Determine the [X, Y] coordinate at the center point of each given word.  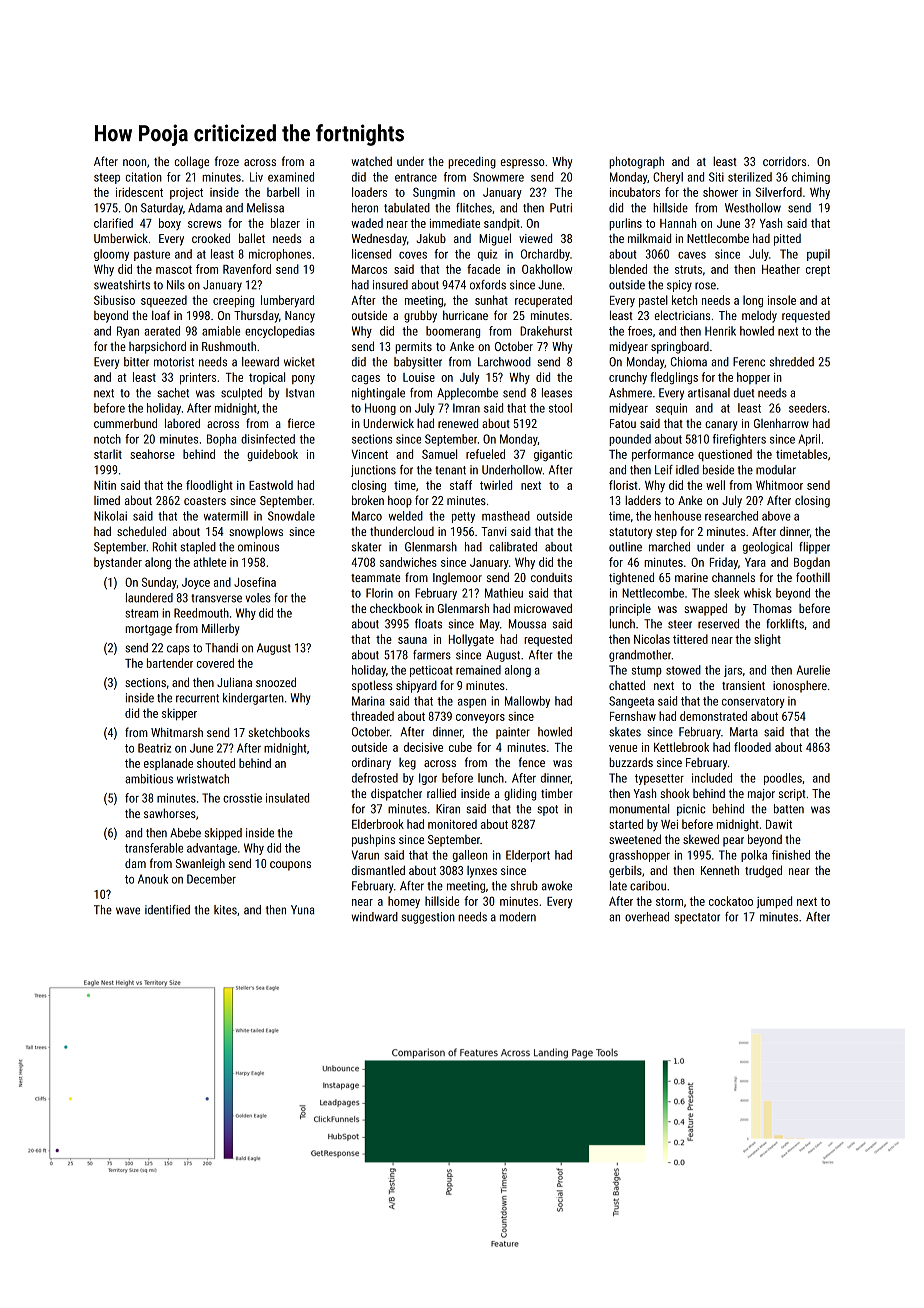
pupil [818, 255]
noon [134, 162]
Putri [561, 208]
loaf [161, 315]
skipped [223, 834]
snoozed [276, 682]
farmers [432, 655]
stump [647, 671]
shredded [792, 362]
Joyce [196, 583]
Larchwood [504, 362]
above [776, 516]
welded [406, 516]
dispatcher [396, 794]
